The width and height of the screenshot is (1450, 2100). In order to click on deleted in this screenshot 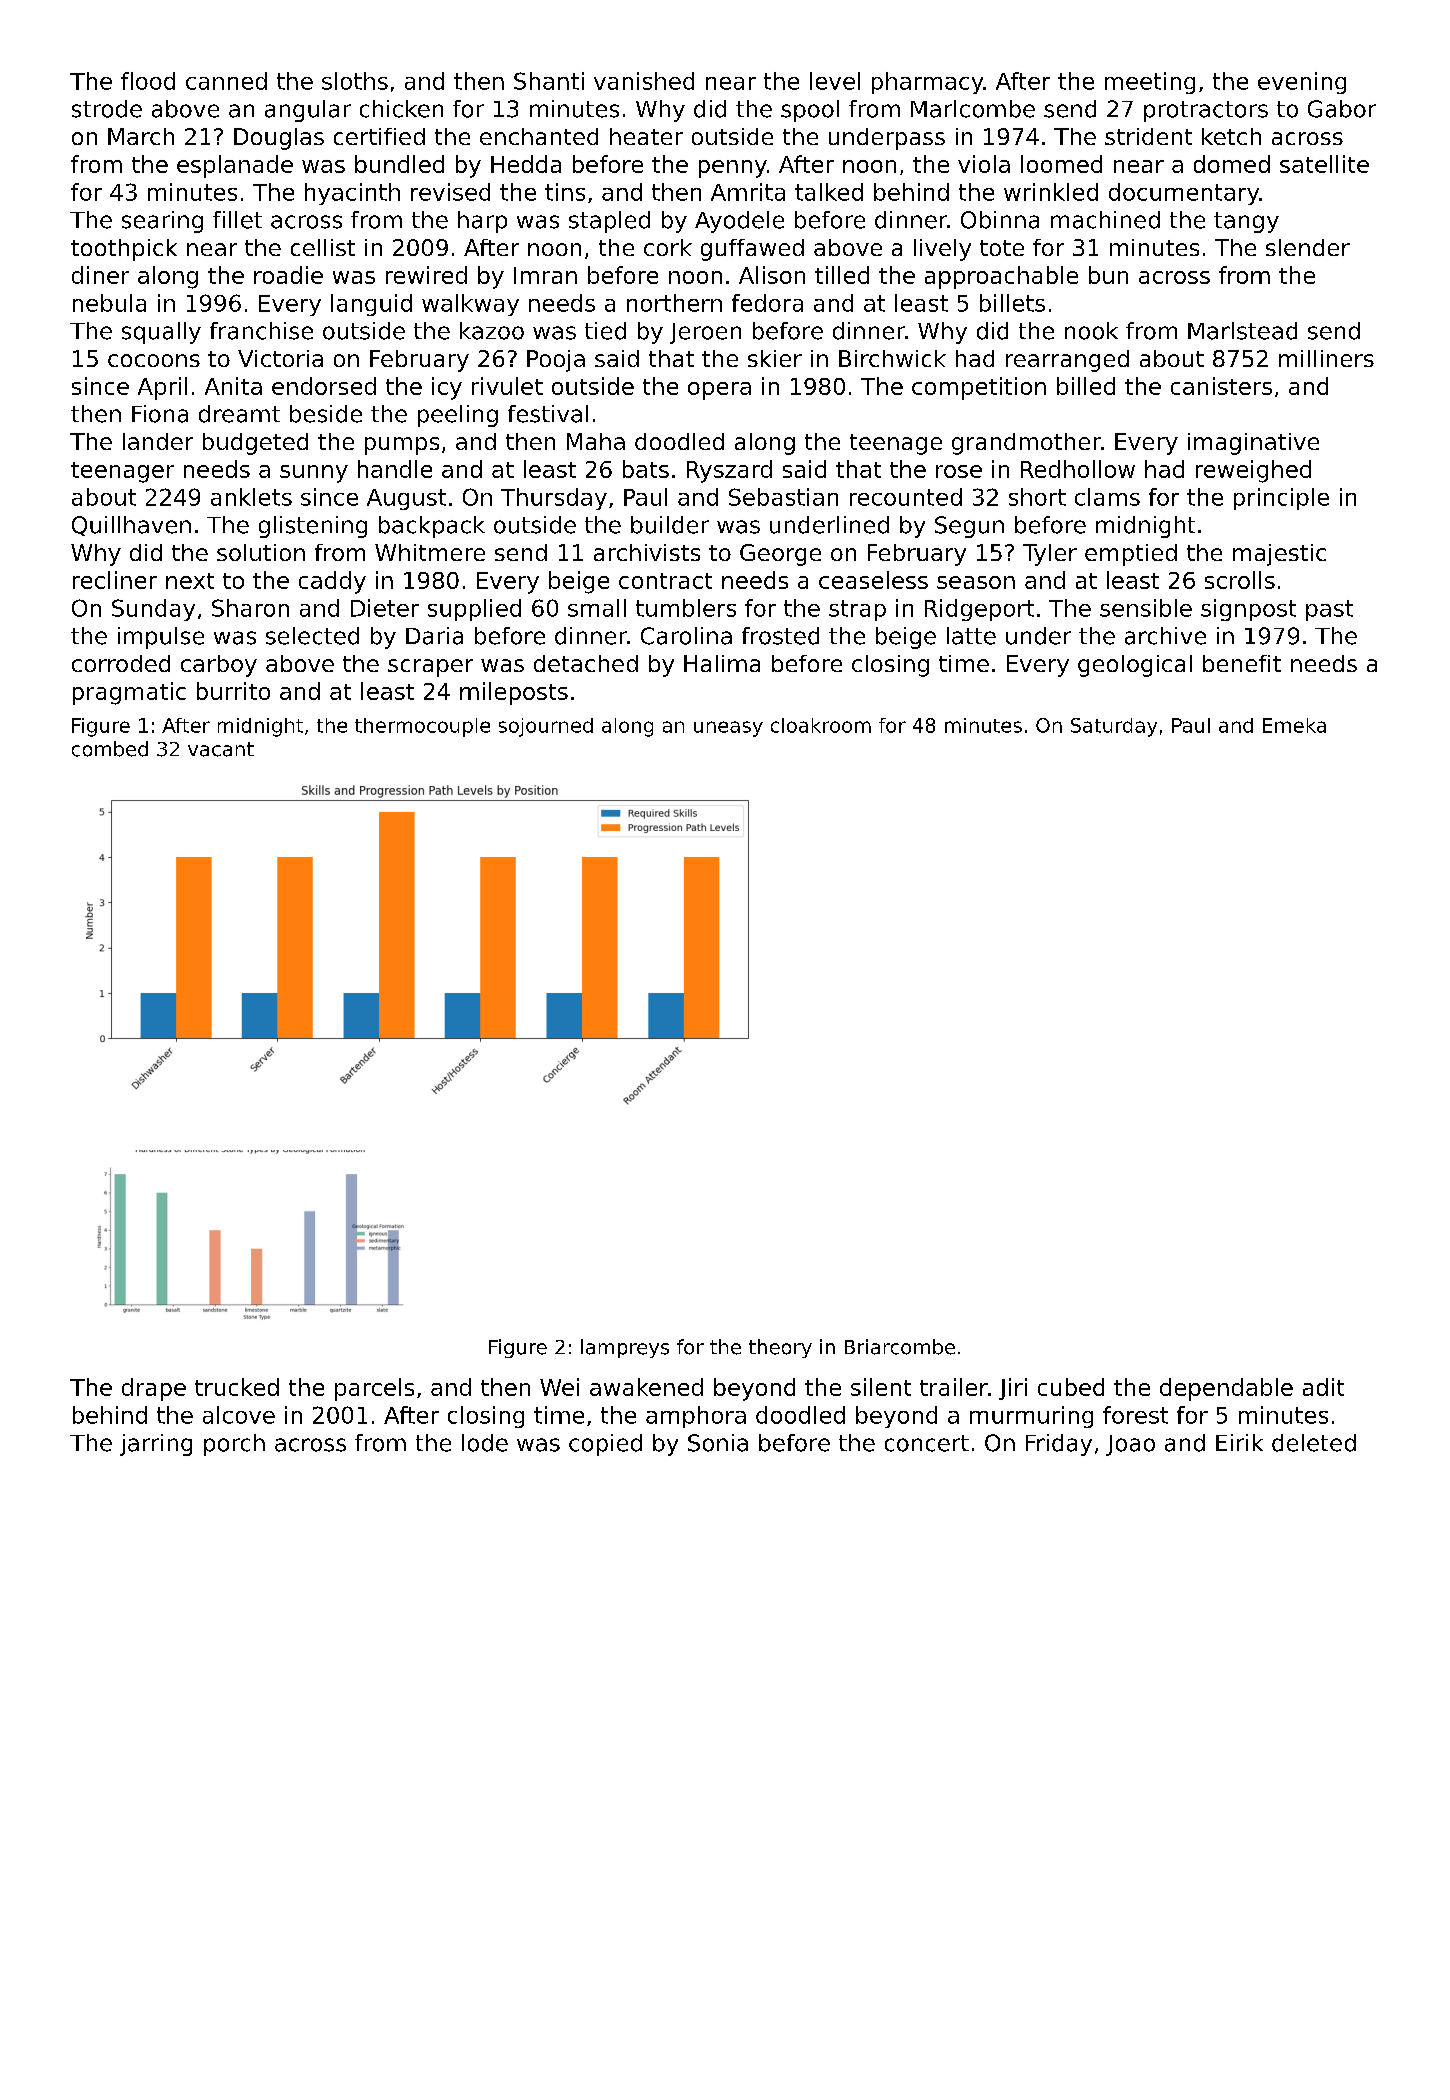, I will do `click(1314, 1443)`.
